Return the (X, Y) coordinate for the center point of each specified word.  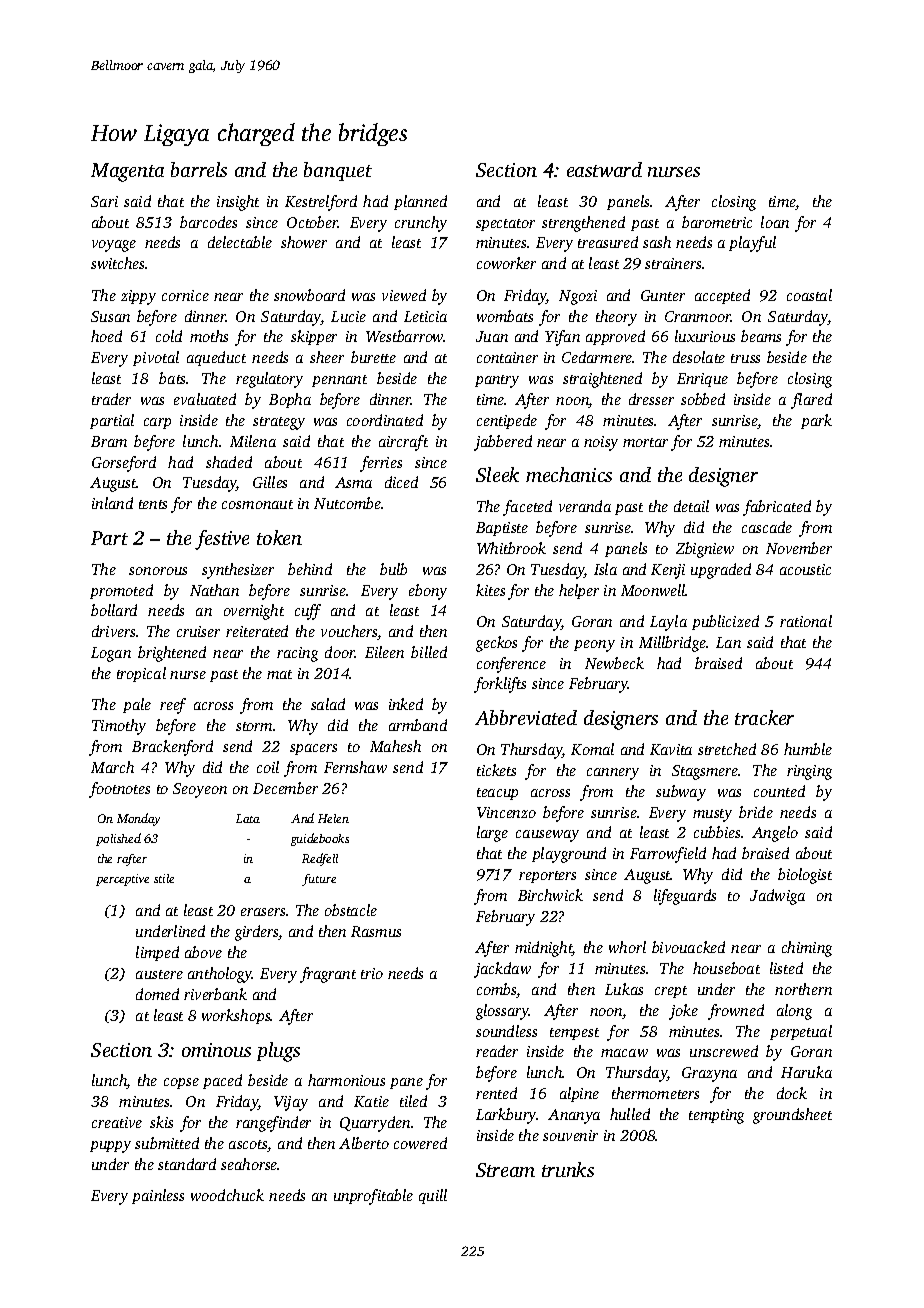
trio (372, 973)
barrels (199, 169)
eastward (604, 169)
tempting (716, 1116)
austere (159, 974)
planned (420, 202)
